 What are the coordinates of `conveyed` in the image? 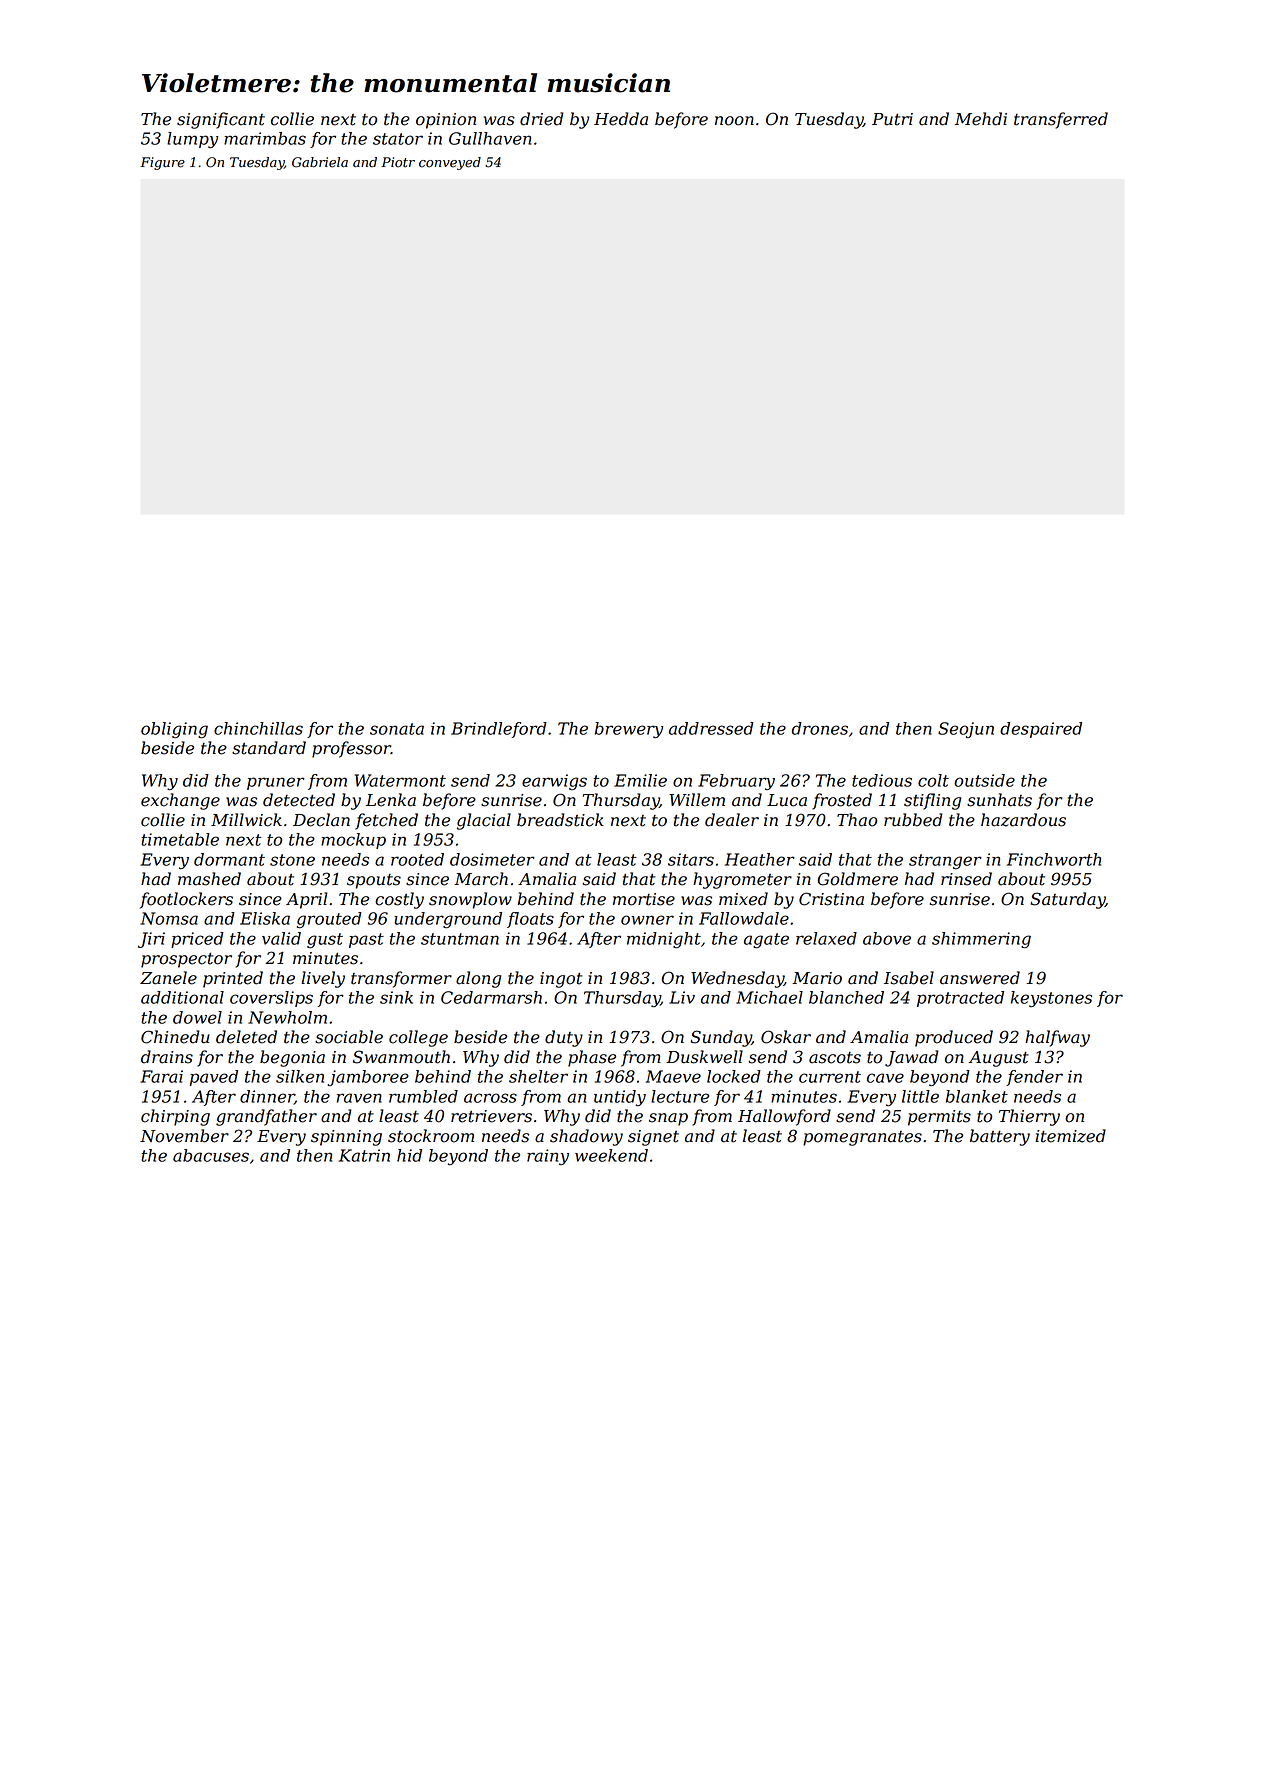 It's located at (450, 163).
